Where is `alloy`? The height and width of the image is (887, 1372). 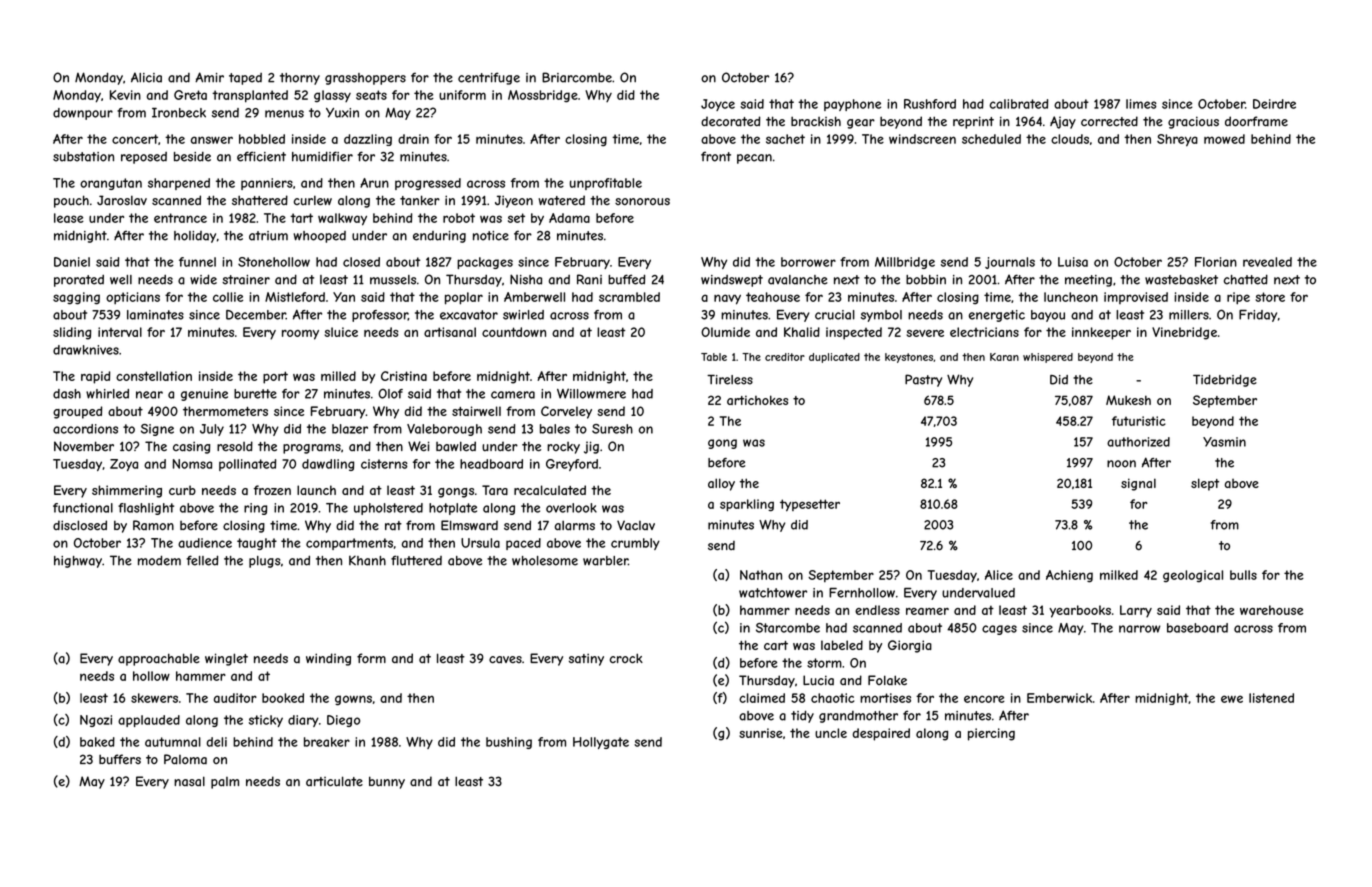
alloy is located at coordinates (721, 484).
